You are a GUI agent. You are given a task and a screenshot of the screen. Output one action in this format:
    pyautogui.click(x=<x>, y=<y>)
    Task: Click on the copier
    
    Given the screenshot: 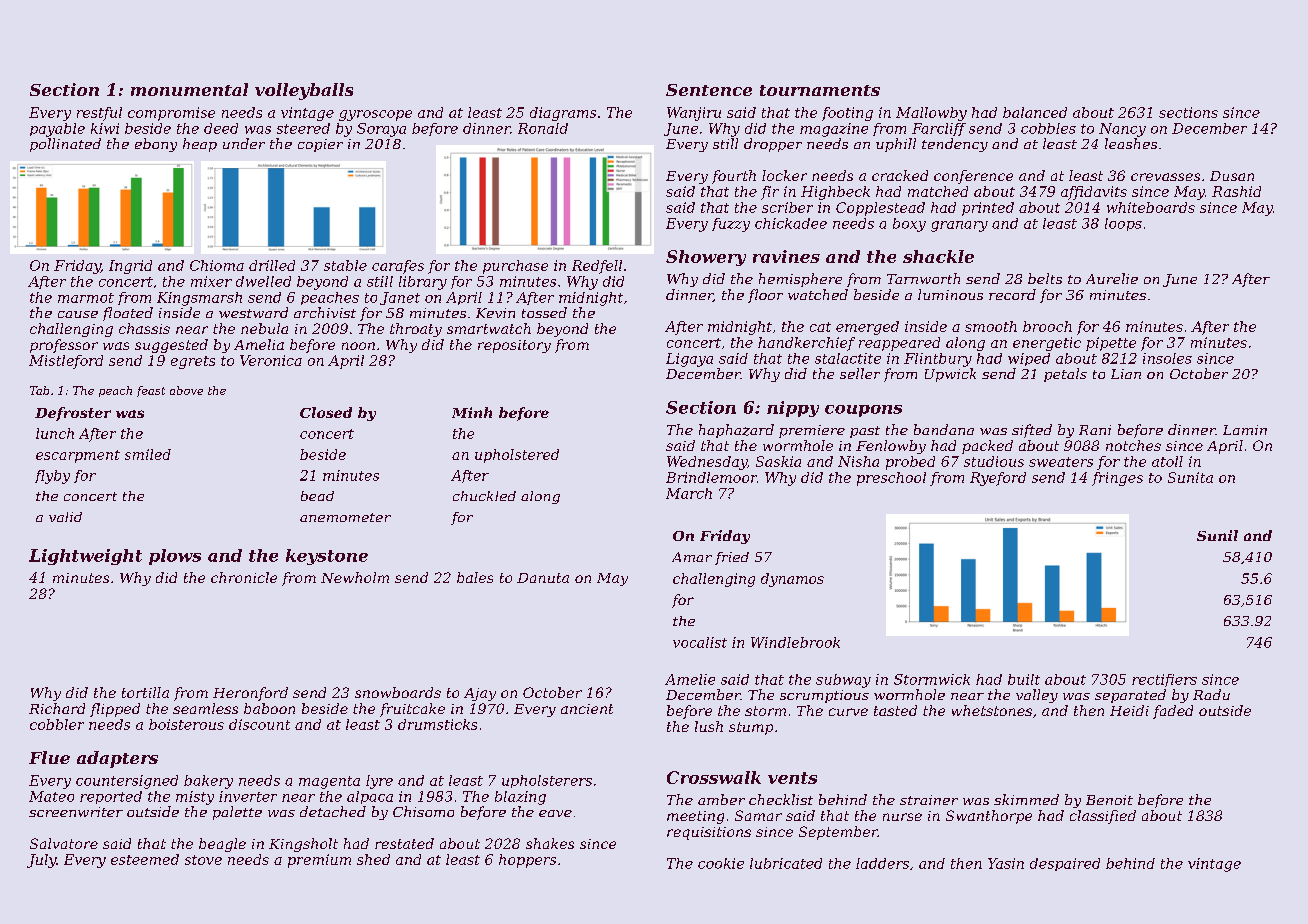 What is the action you would take?
    pyautogui.click(x=320, y=145)
